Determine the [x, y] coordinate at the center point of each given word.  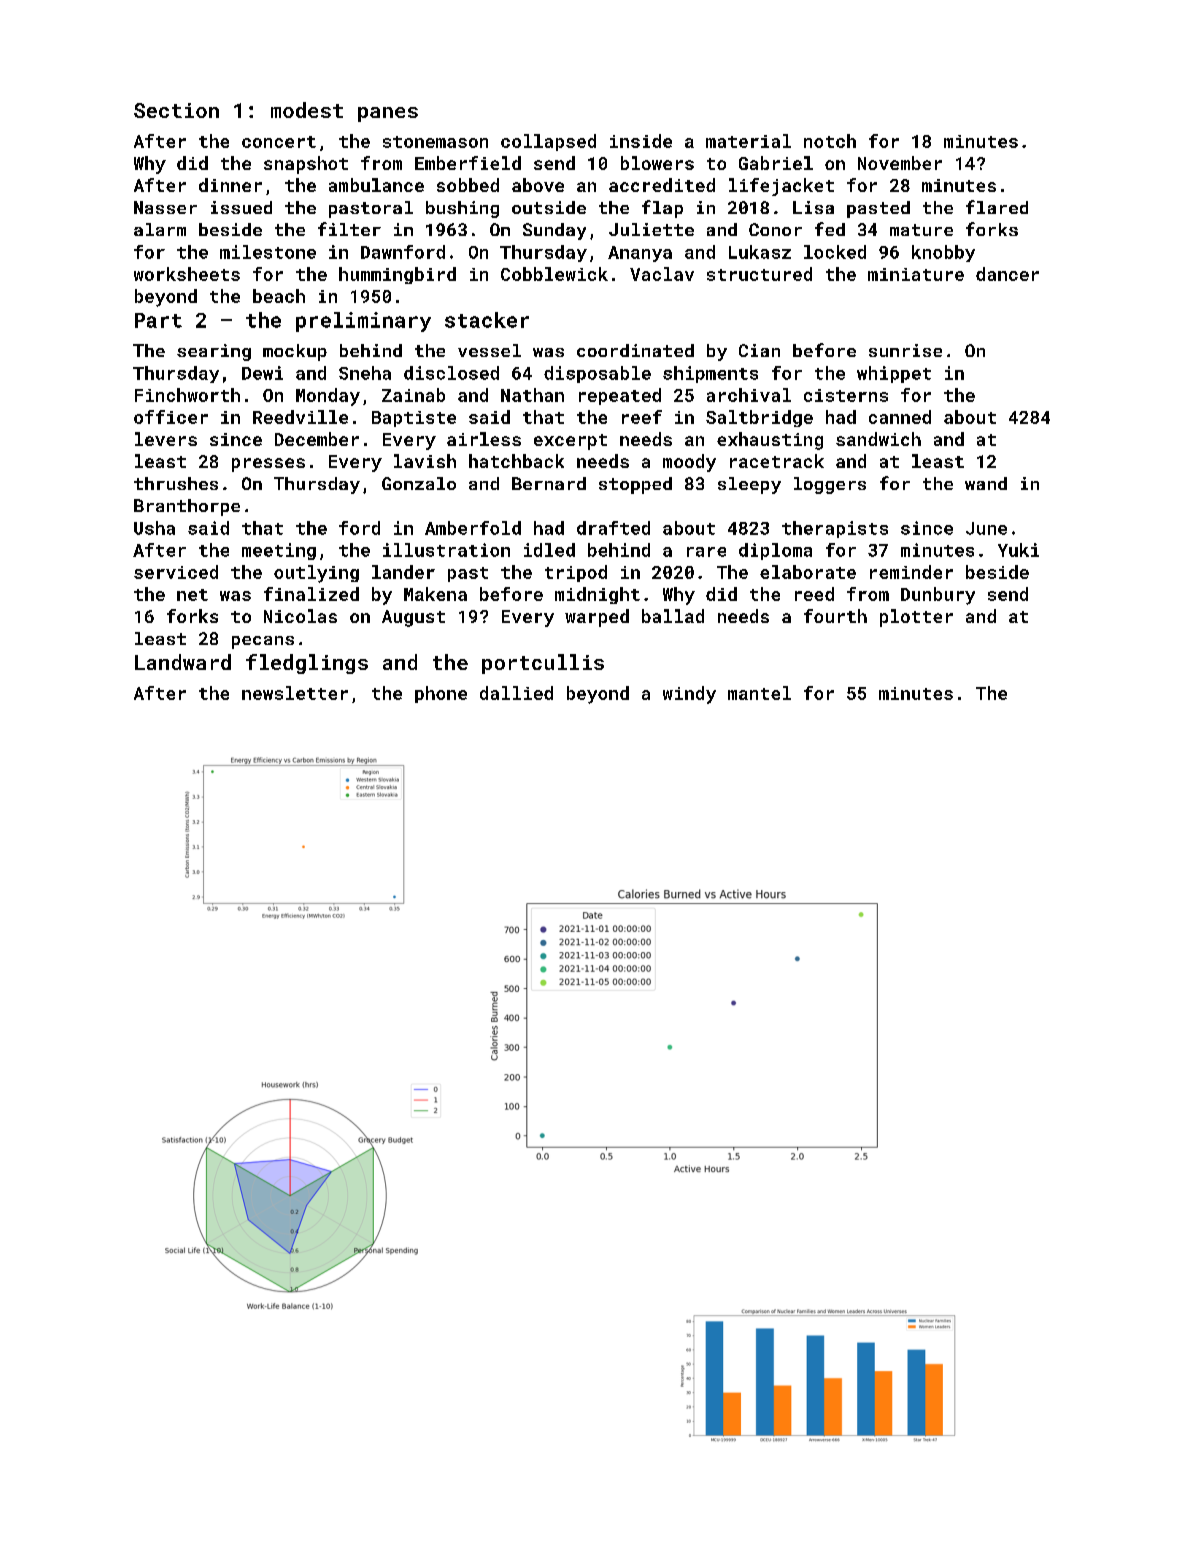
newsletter [295, 693]
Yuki [1018, 550]
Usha [154, 528]
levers [166, 439]
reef [642, 417]
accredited [662, 185]
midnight [597, 595]
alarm [160, 229]
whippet [894, 374]
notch [830, 141]
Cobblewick [554, 274]
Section [176, 110]
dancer [1007, 274]
